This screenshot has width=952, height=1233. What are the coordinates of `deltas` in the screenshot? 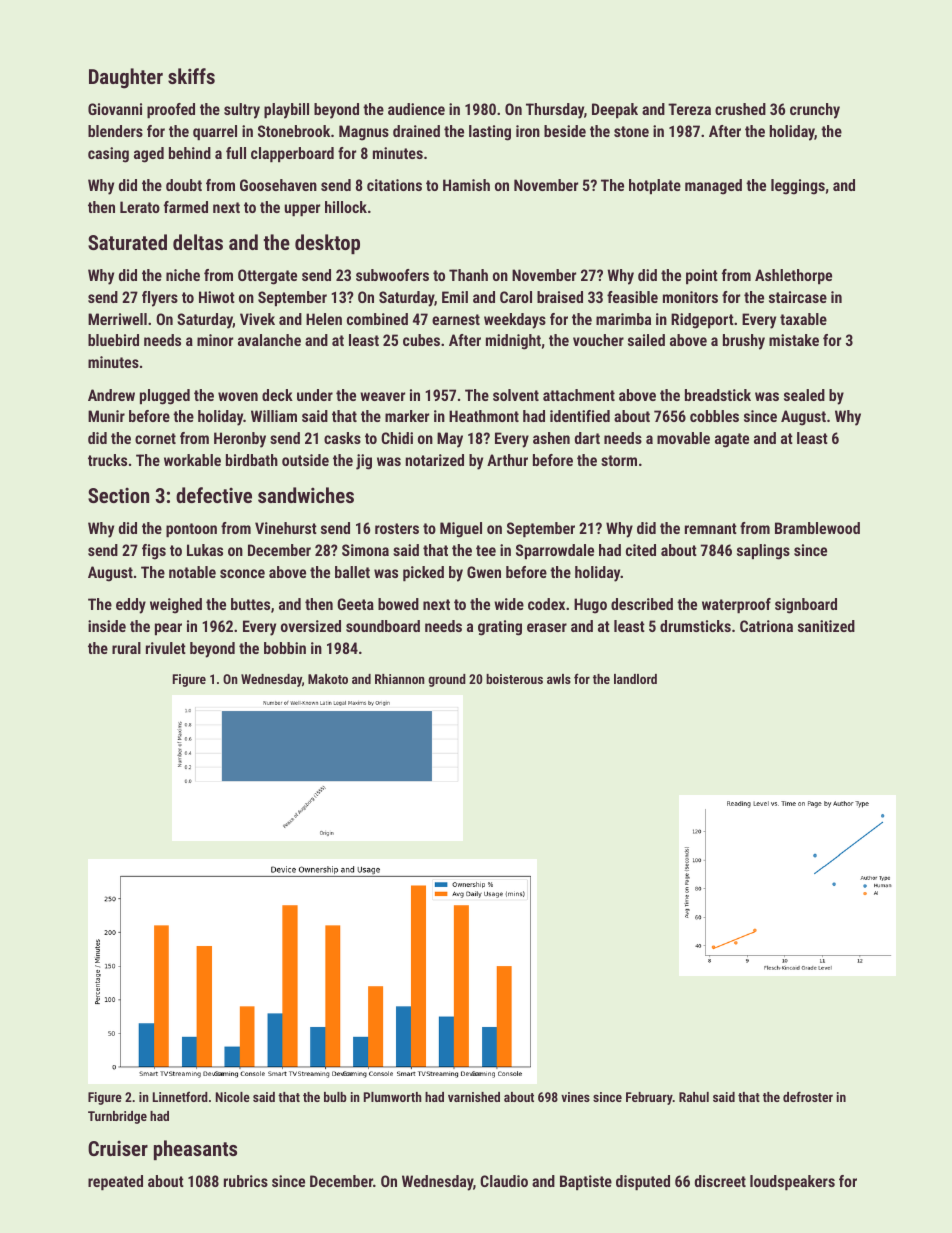 It's located at (198, 242).
